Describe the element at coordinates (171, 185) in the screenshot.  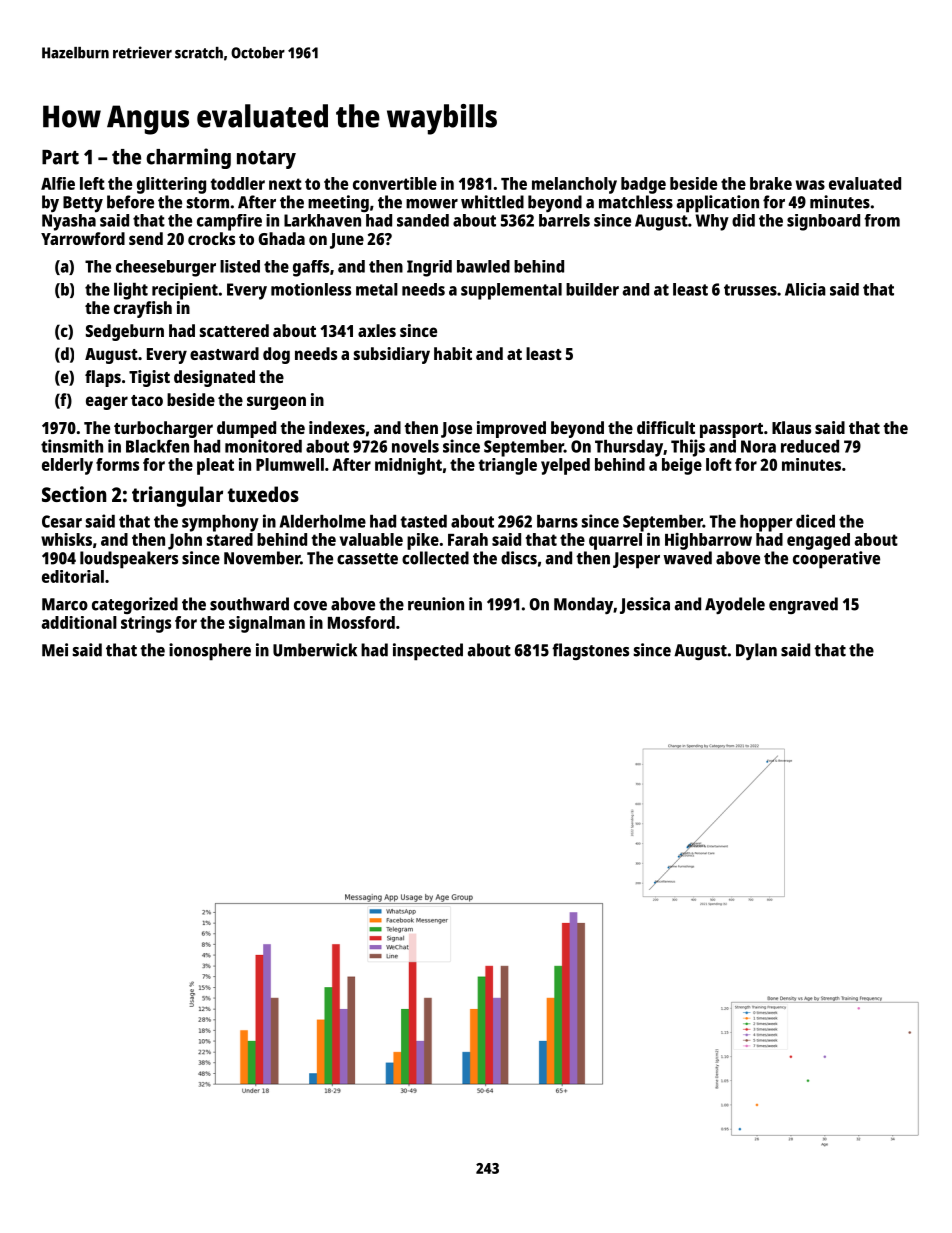
I see `glittering` at that location.
